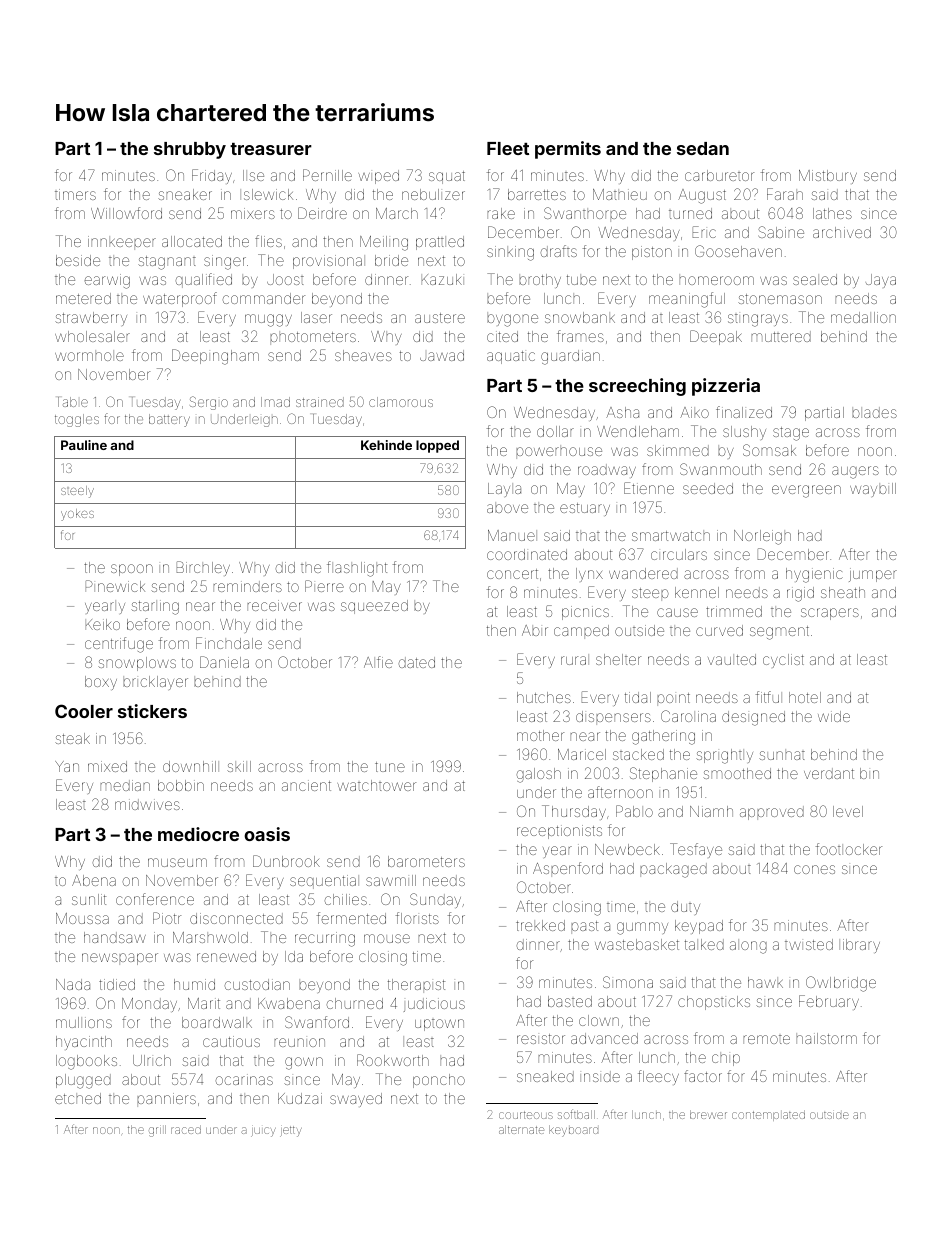  What do you see at coordinates (582, 754) in the page?
I see `Maricel` at bounding box center [582, 754].
